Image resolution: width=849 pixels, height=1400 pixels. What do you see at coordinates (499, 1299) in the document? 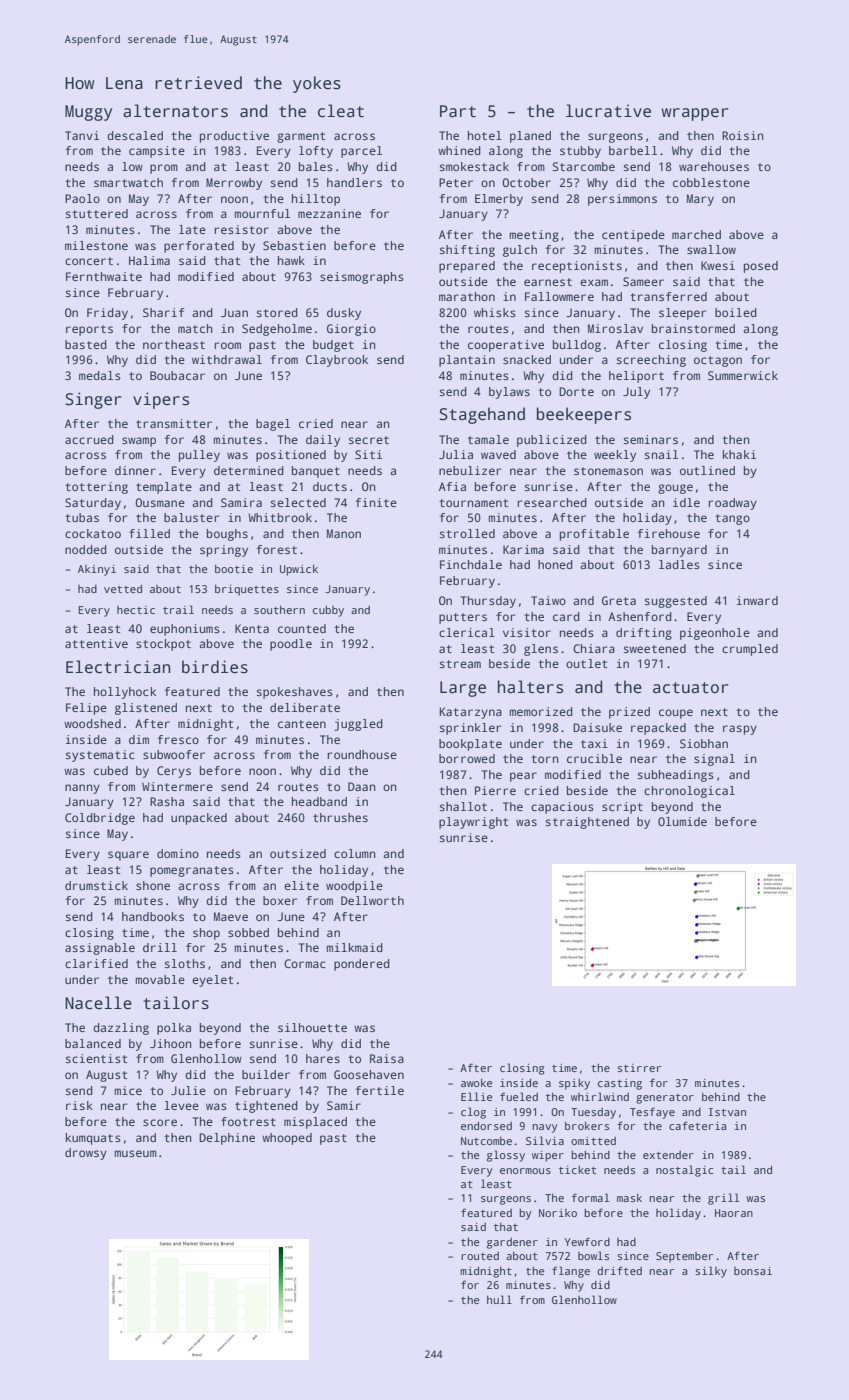
I see `hull` at bounding box center [499, 1299].
